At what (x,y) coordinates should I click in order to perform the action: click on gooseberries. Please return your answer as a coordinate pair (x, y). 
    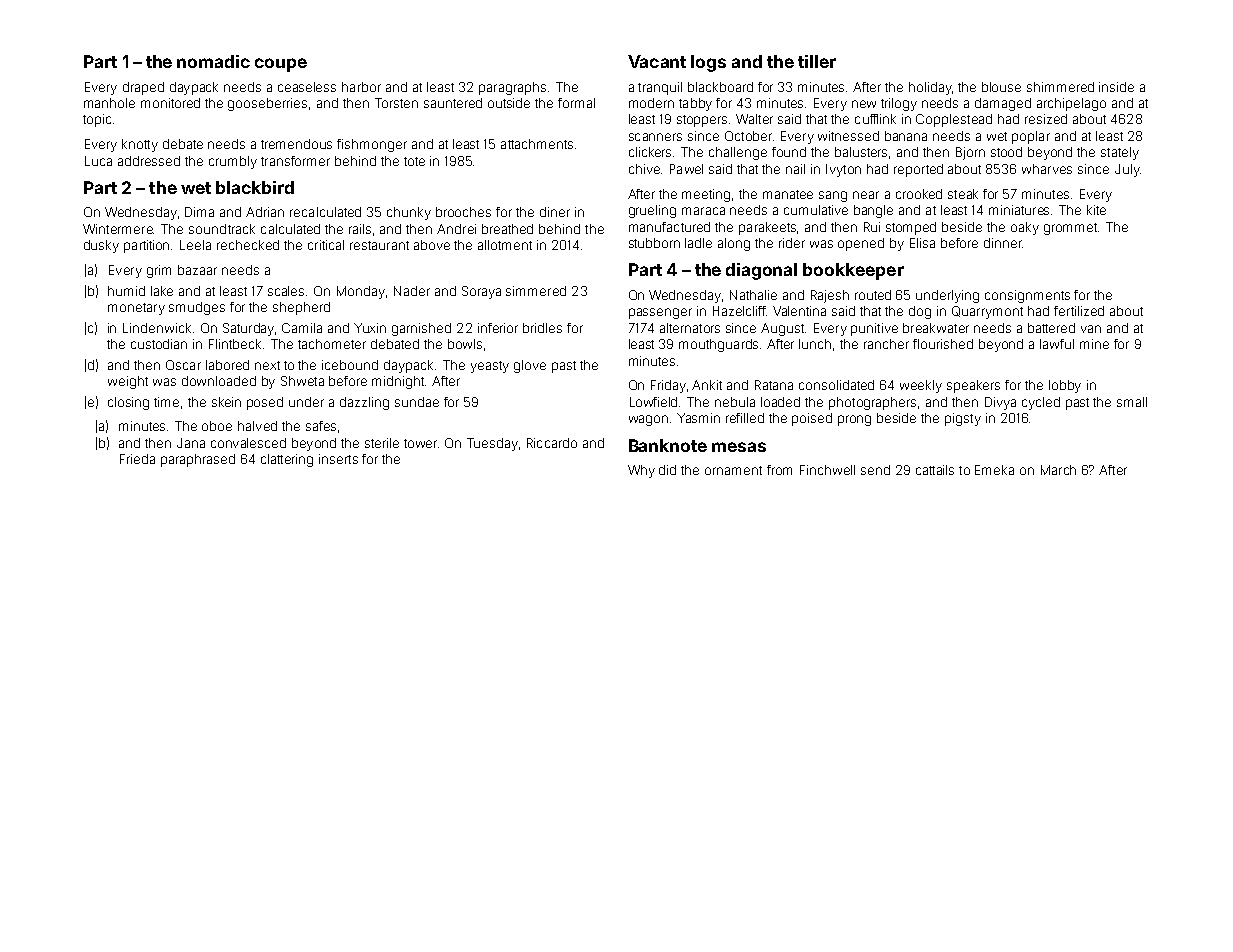
    Looking at the image, I should click on (267, 104).
